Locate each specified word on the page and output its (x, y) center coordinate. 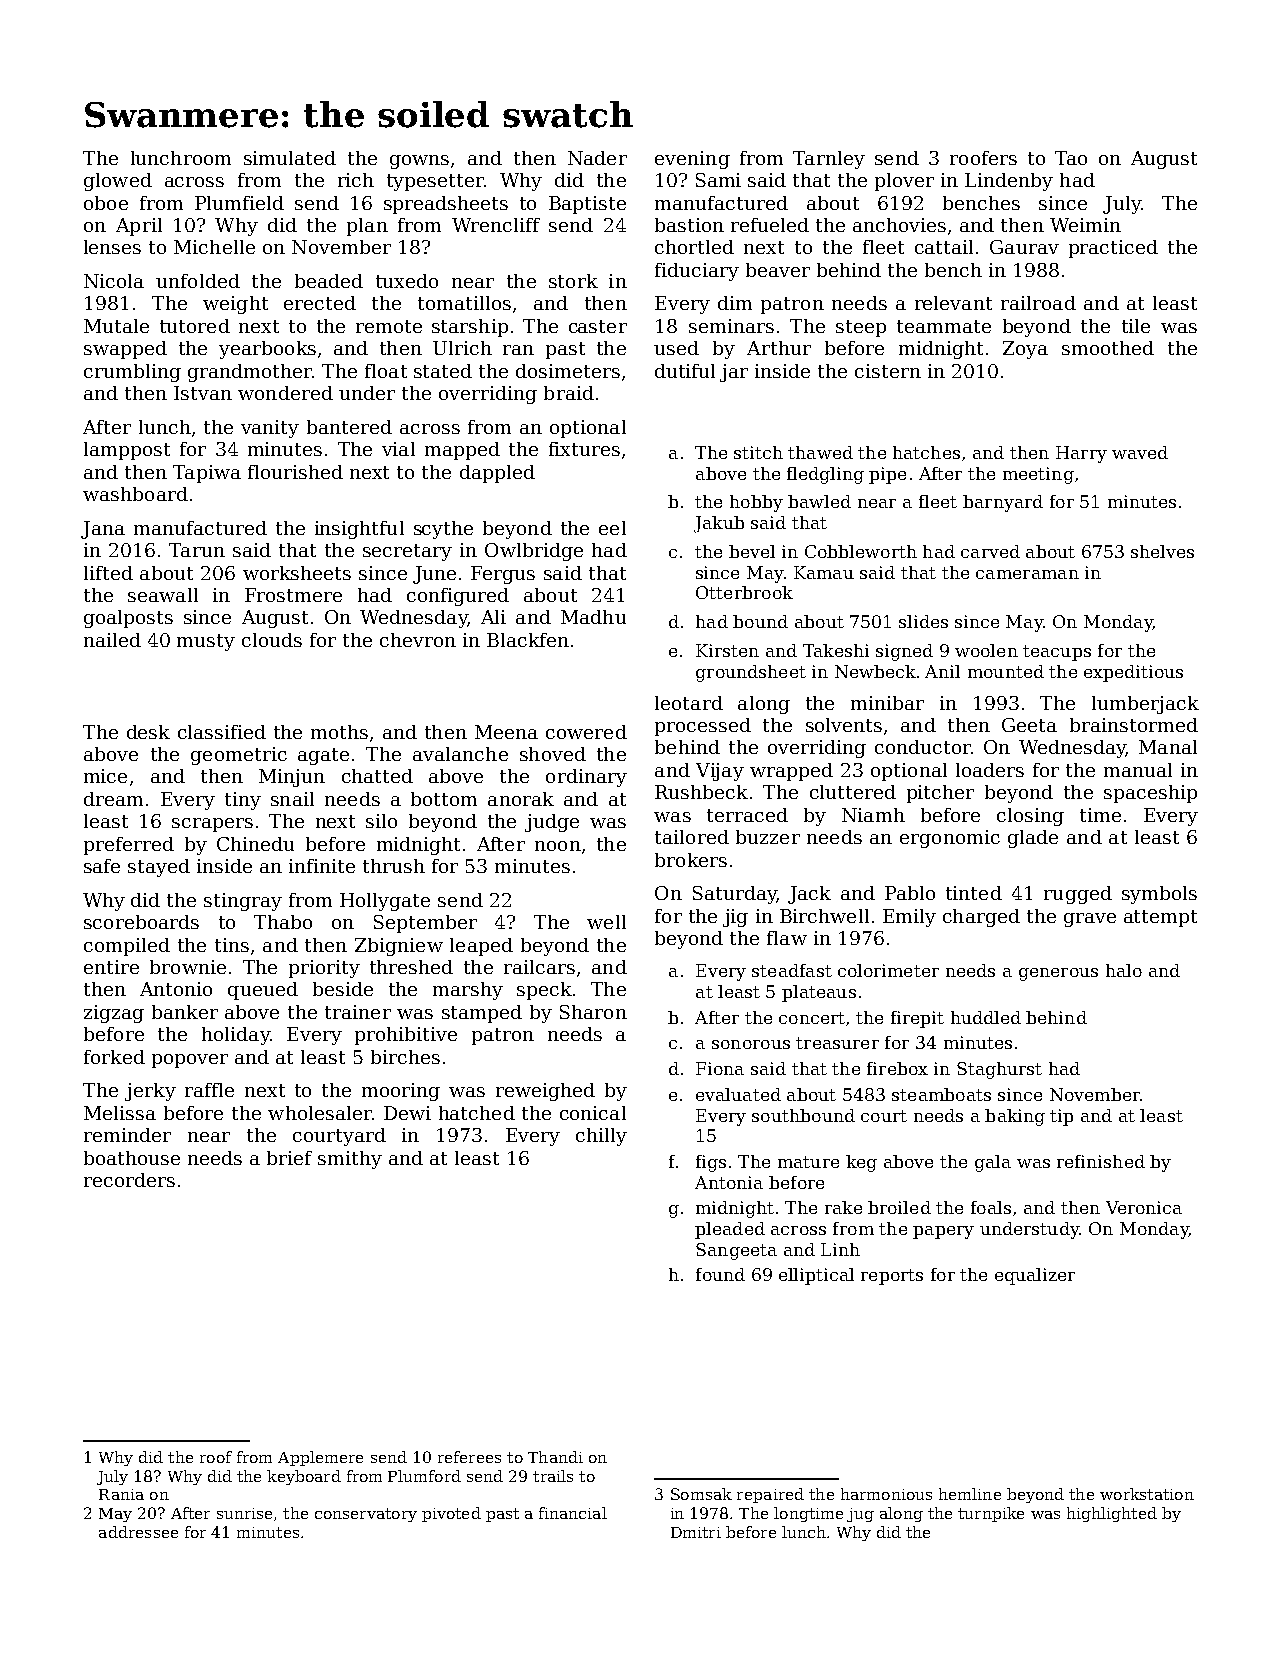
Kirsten (727, 650)
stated (443, 371)
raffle (209, 1090)
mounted (1006, 671)
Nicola (114, 281)
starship (470, 328)
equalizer (1035, 1276)
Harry (1081, 454)
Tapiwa (207, 474)
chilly (601, 1137)
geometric (239, 756)
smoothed (1108, 348)
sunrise (244, 1513)
